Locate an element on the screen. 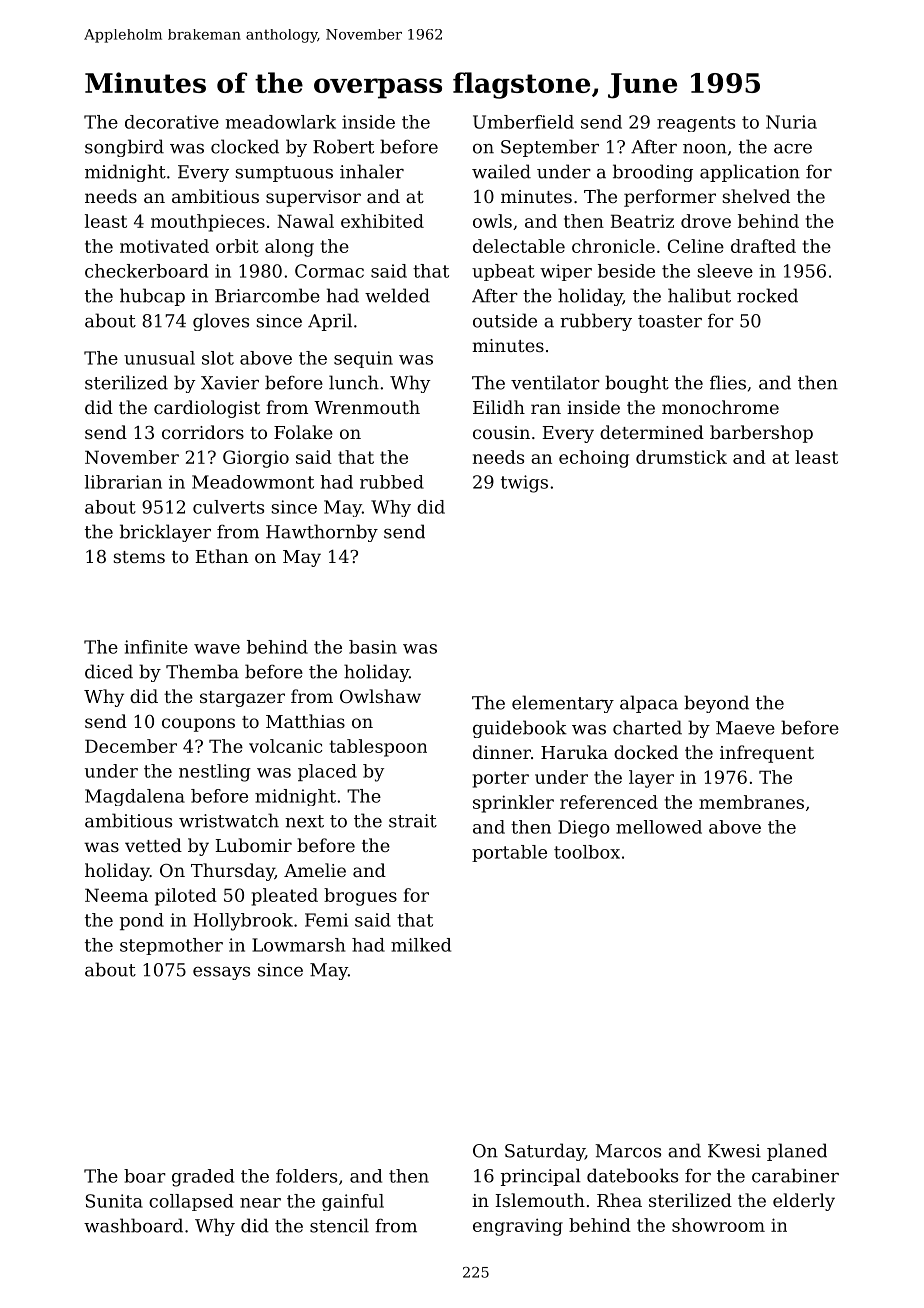  beyond is located at coordinates (716, 704).
